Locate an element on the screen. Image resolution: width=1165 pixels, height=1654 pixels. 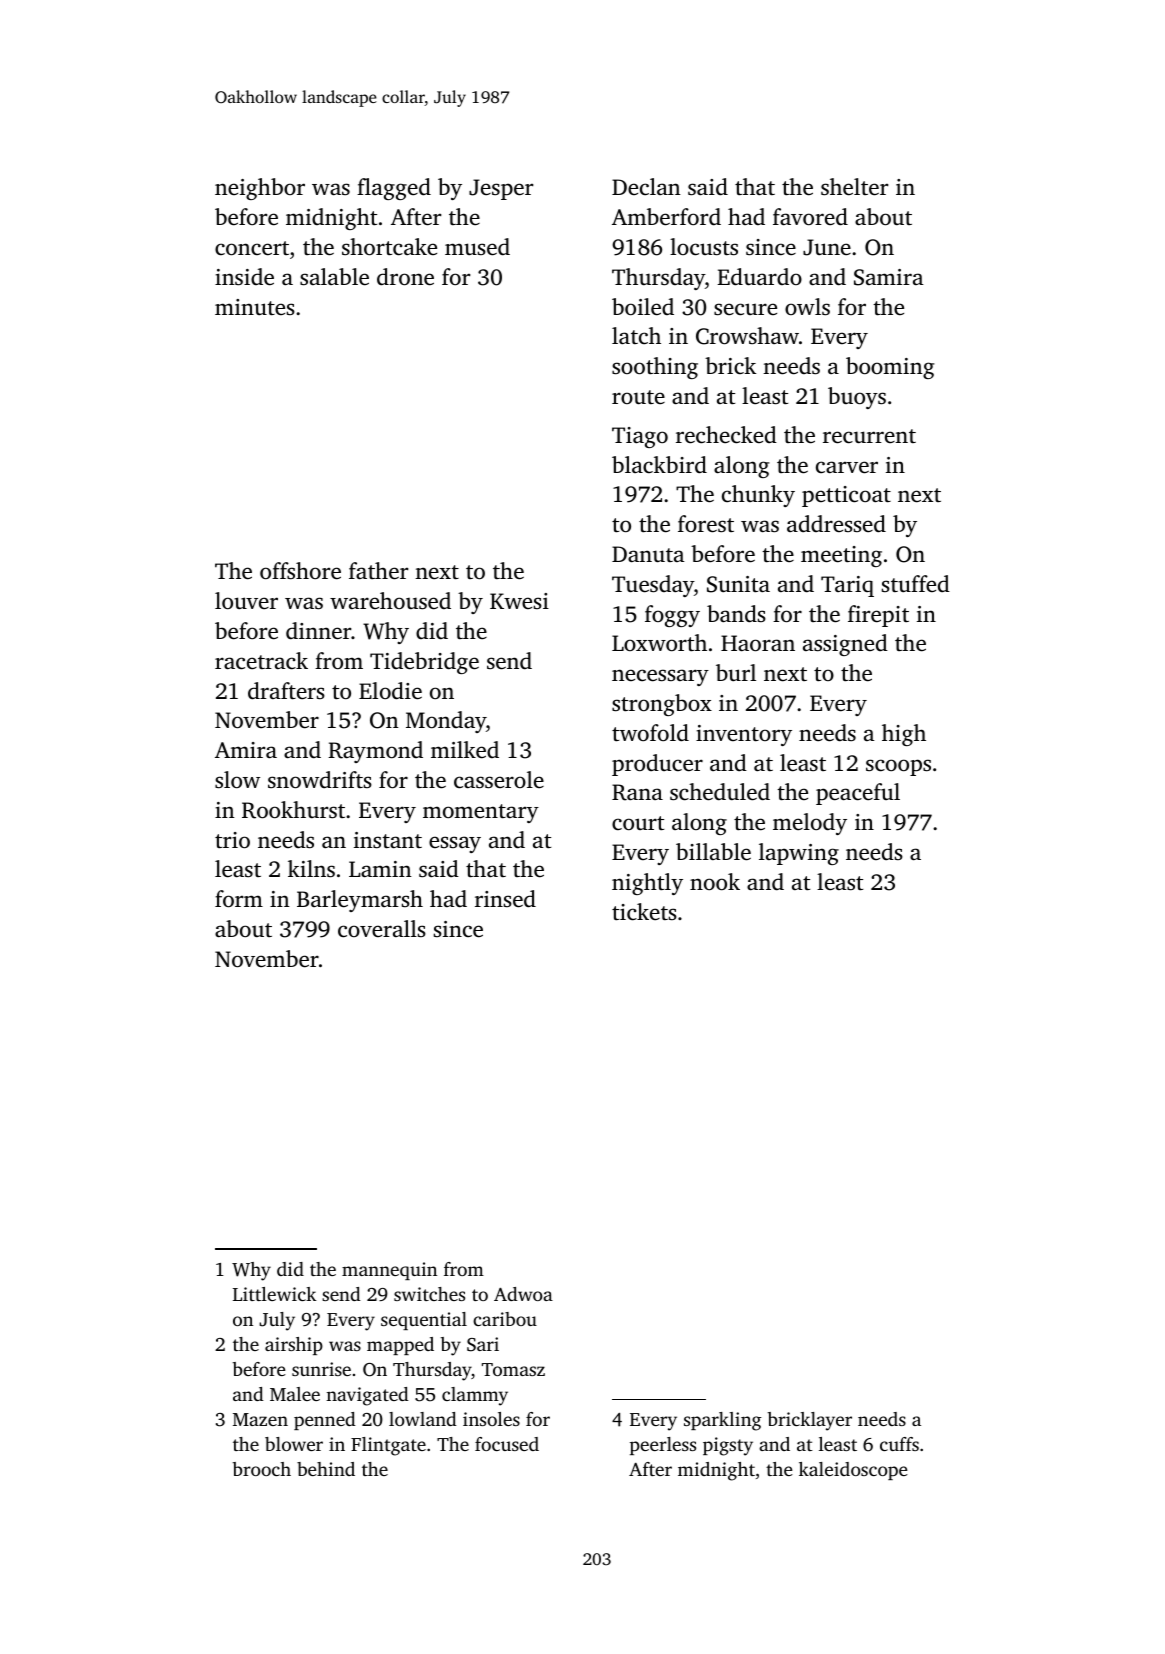
slow is located at coordinates (237, 779).
